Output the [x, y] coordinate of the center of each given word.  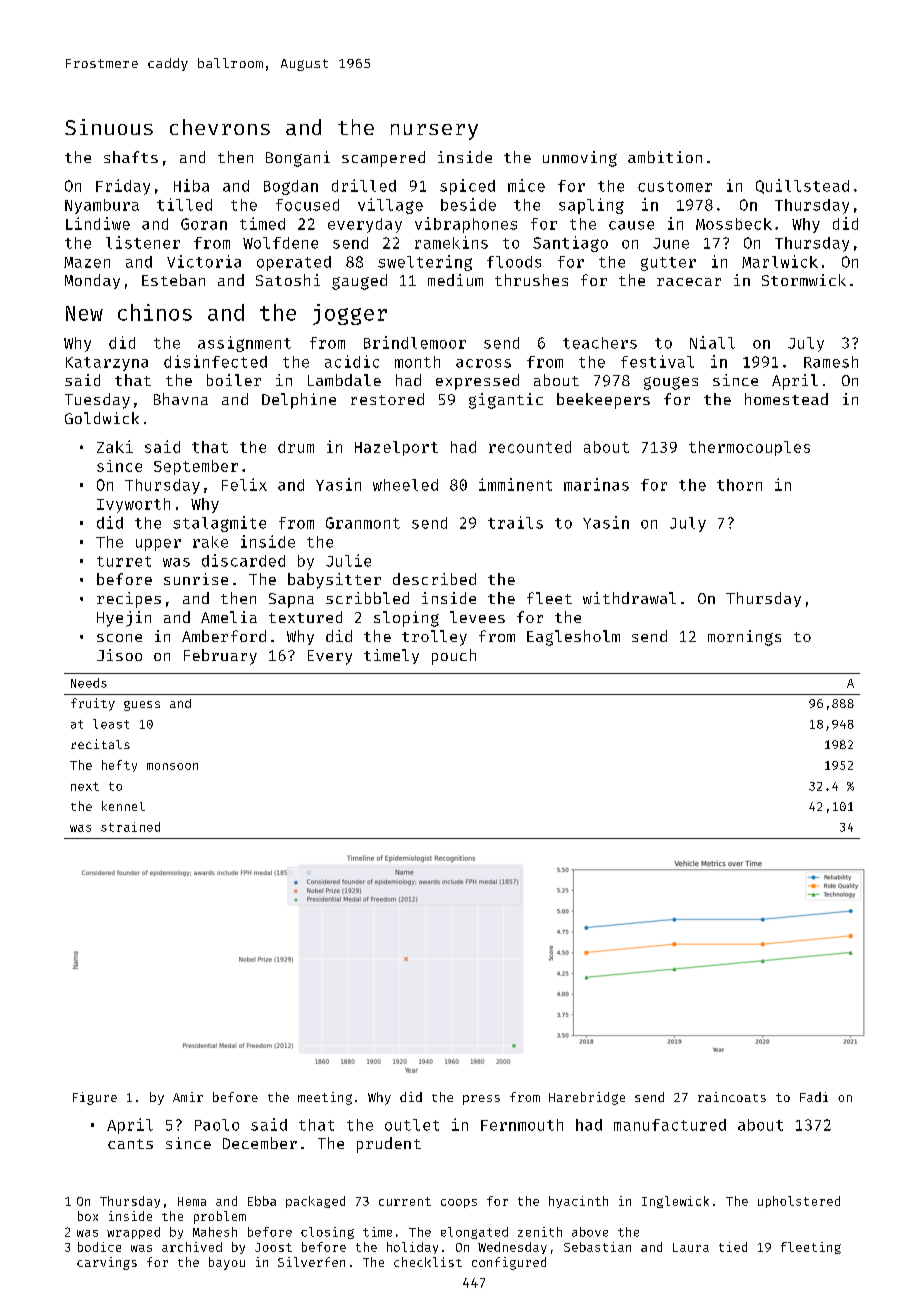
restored [387, 399]
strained [130, 827]
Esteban [173, 280]
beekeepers [603, 401]
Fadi [814, 1097]
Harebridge [587, 1098]
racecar [689, 282]
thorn [739, 485]
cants [130, 1144]
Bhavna [181, 399]
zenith [540, 1232]
